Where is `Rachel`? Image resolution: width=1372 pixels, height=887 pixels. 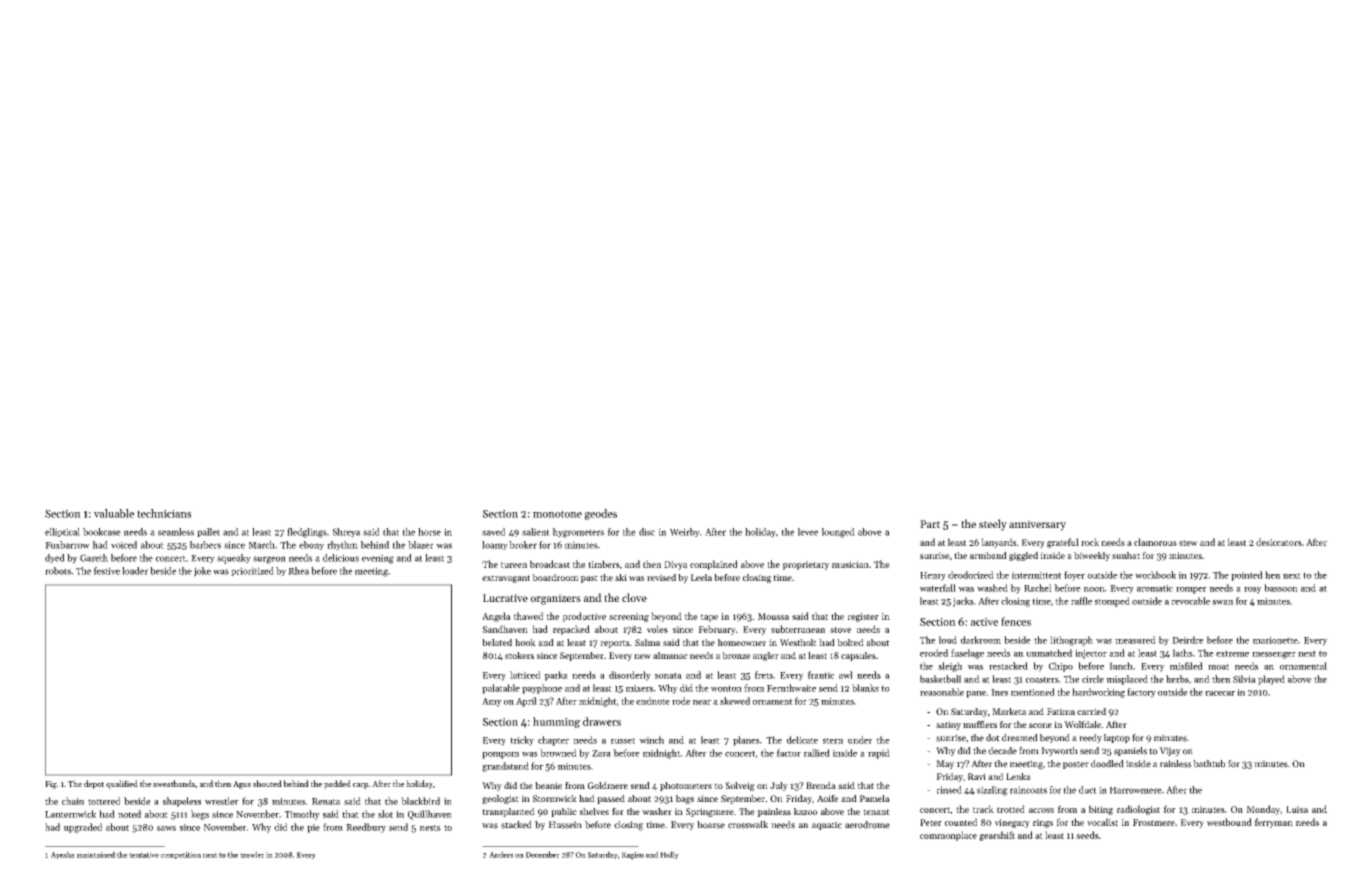 Rachel is located at coordinates (1038, 588).
